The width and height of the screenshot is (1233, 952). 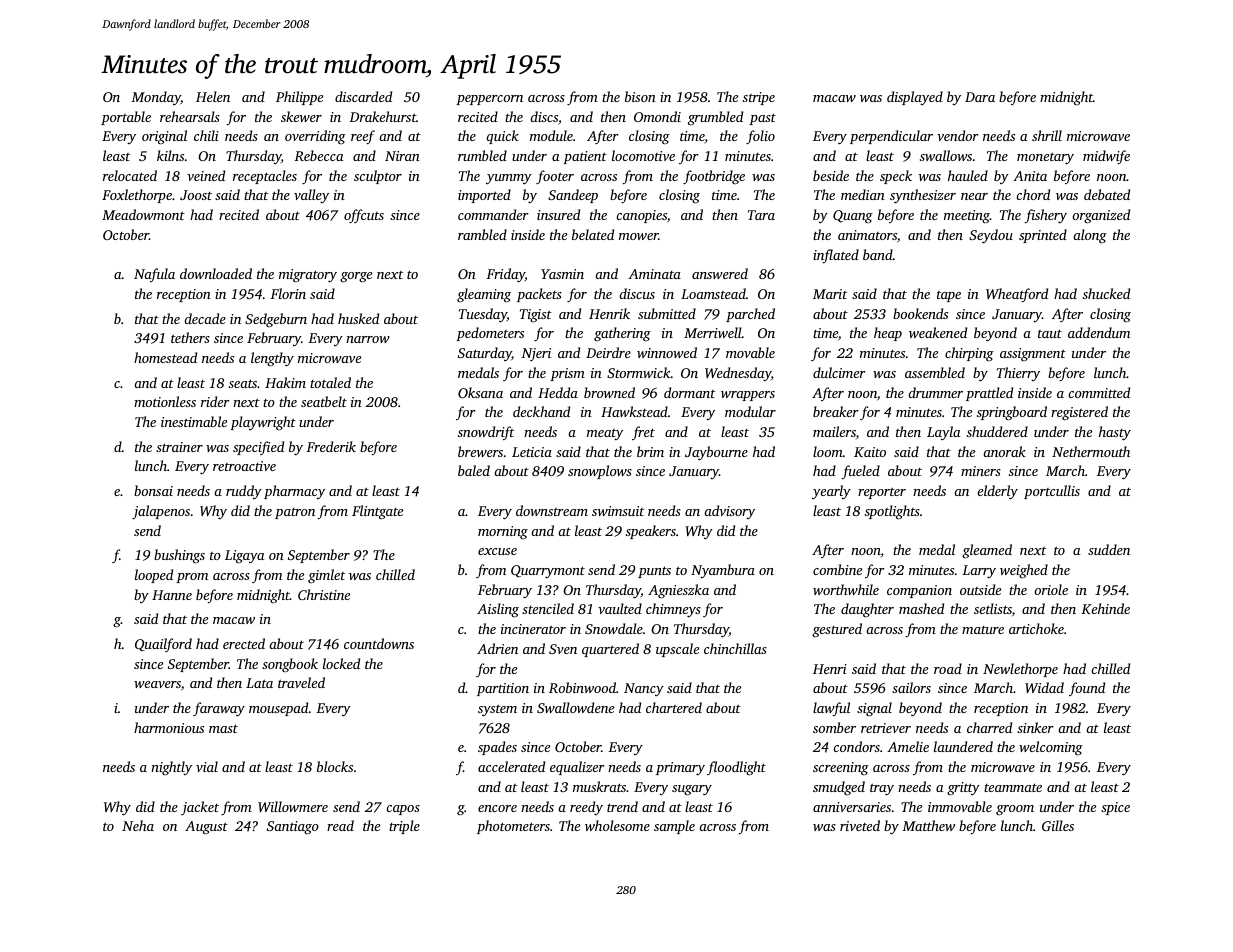 I want to click on chinchillas, so click(x=735, y=648).
